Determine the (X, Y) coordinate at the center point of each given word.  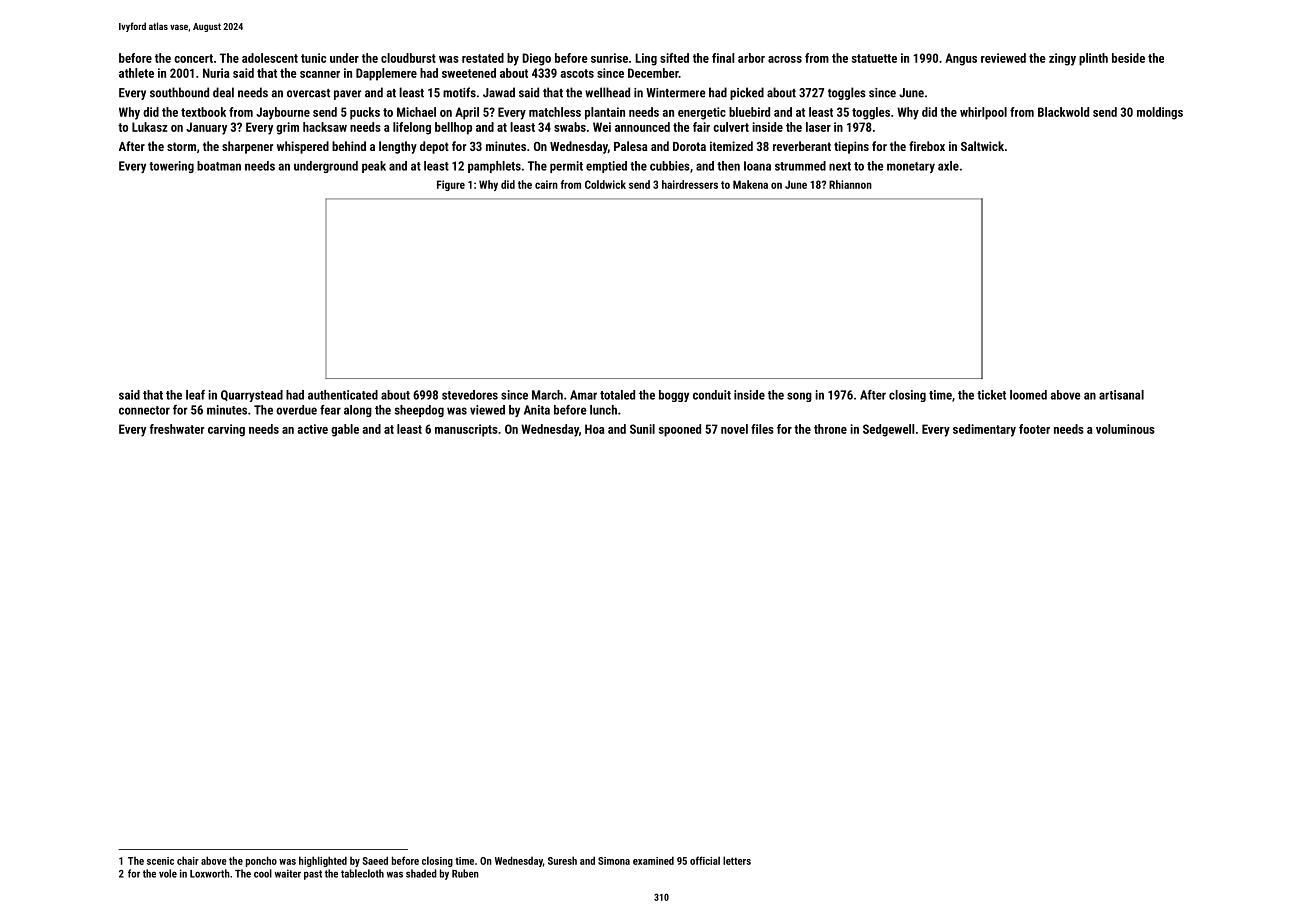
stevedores (470, 395)
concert (193, 58)
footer (1034, 429)
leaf (195, 395)
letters (737, 860)
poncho (261, 861)
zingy (1062, 59)
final (723, 58)
